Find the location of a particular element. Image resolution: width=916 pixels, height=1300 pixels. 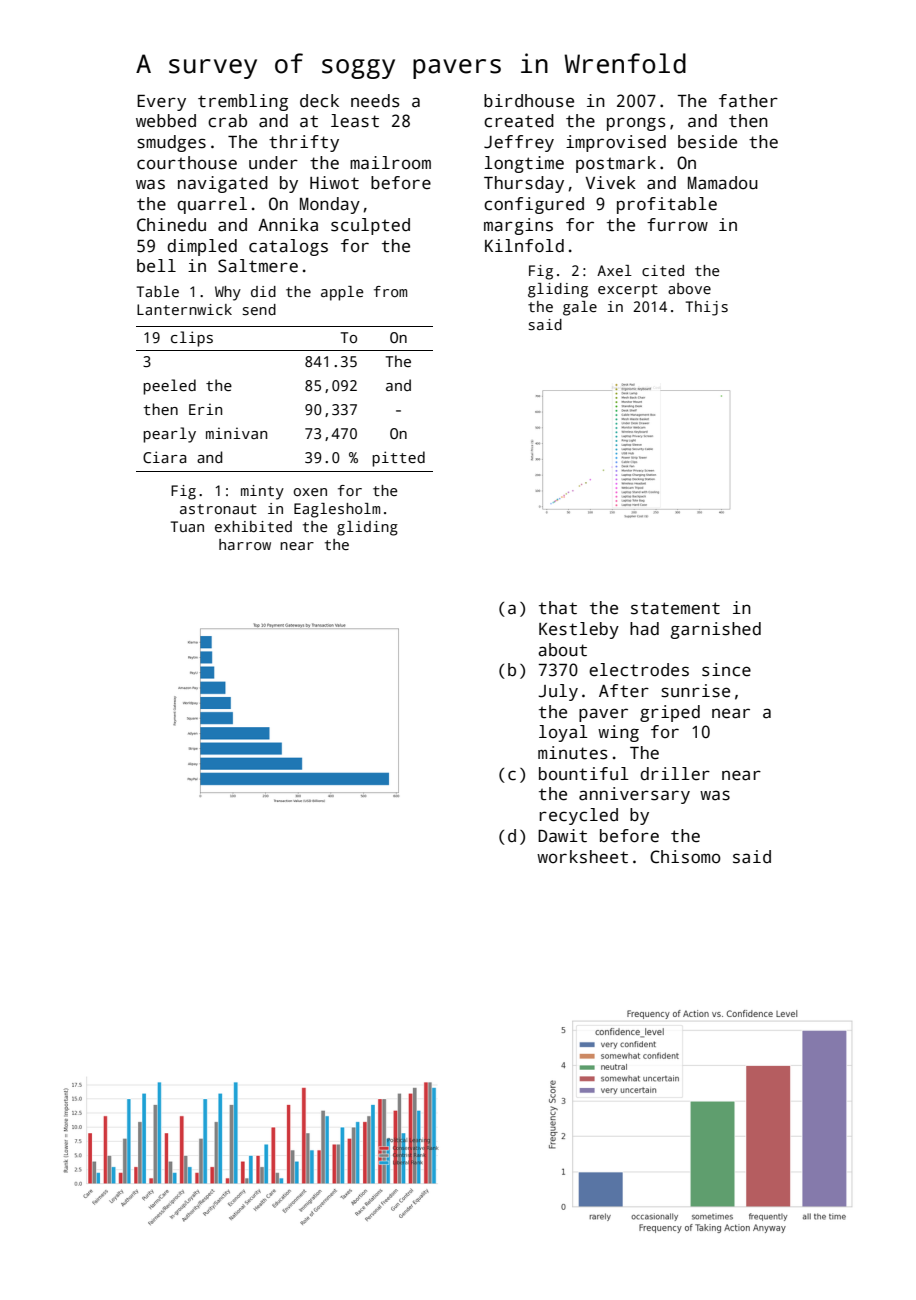

prongs is located at coordinates (636, 124).
